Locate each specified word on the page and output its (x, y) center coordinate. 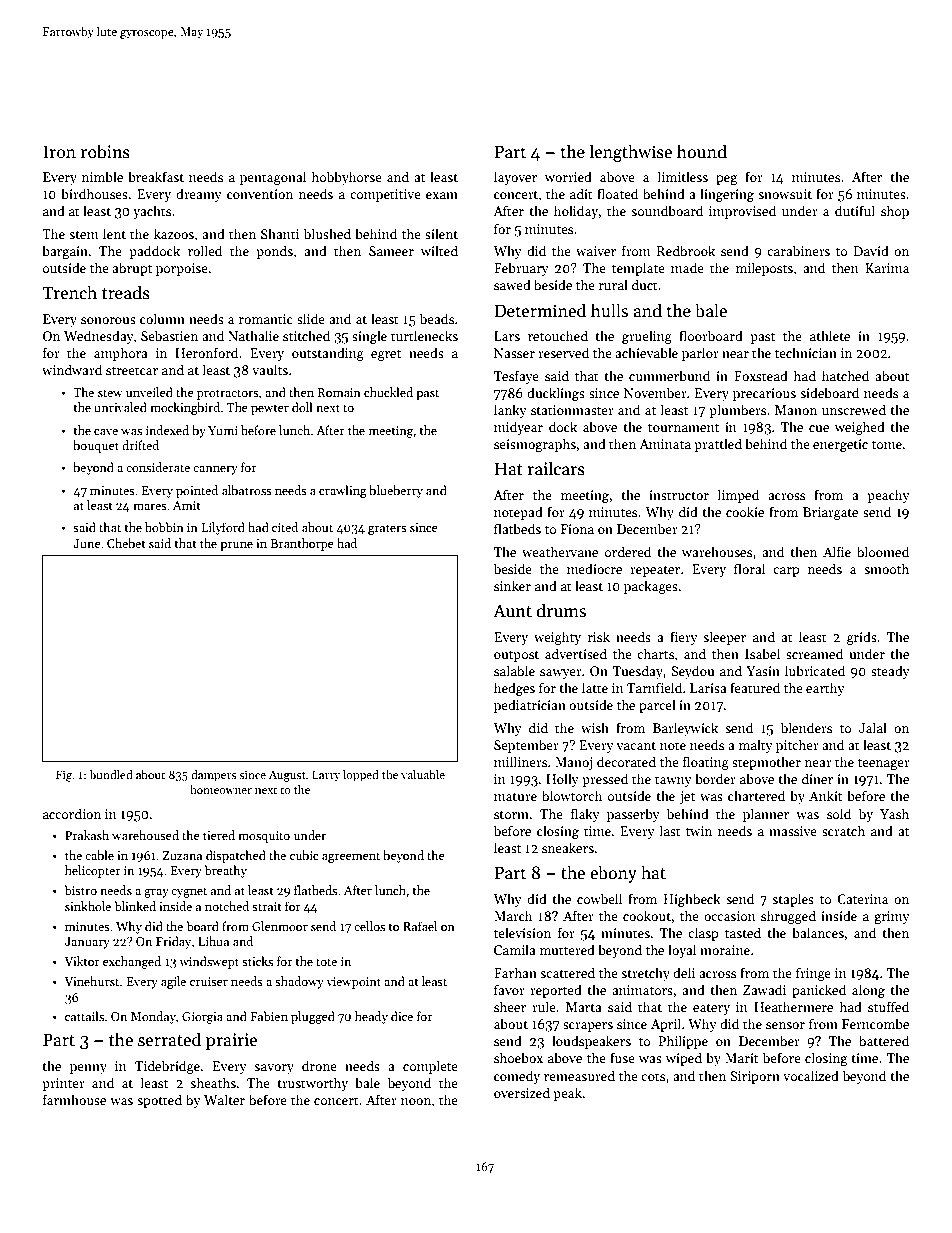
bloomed (883, 551)
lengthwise (630, 153)
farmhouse (74, 1099)
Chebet (126, 543)
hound (702, 151)
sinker (512, 585)
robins (105, 151)
